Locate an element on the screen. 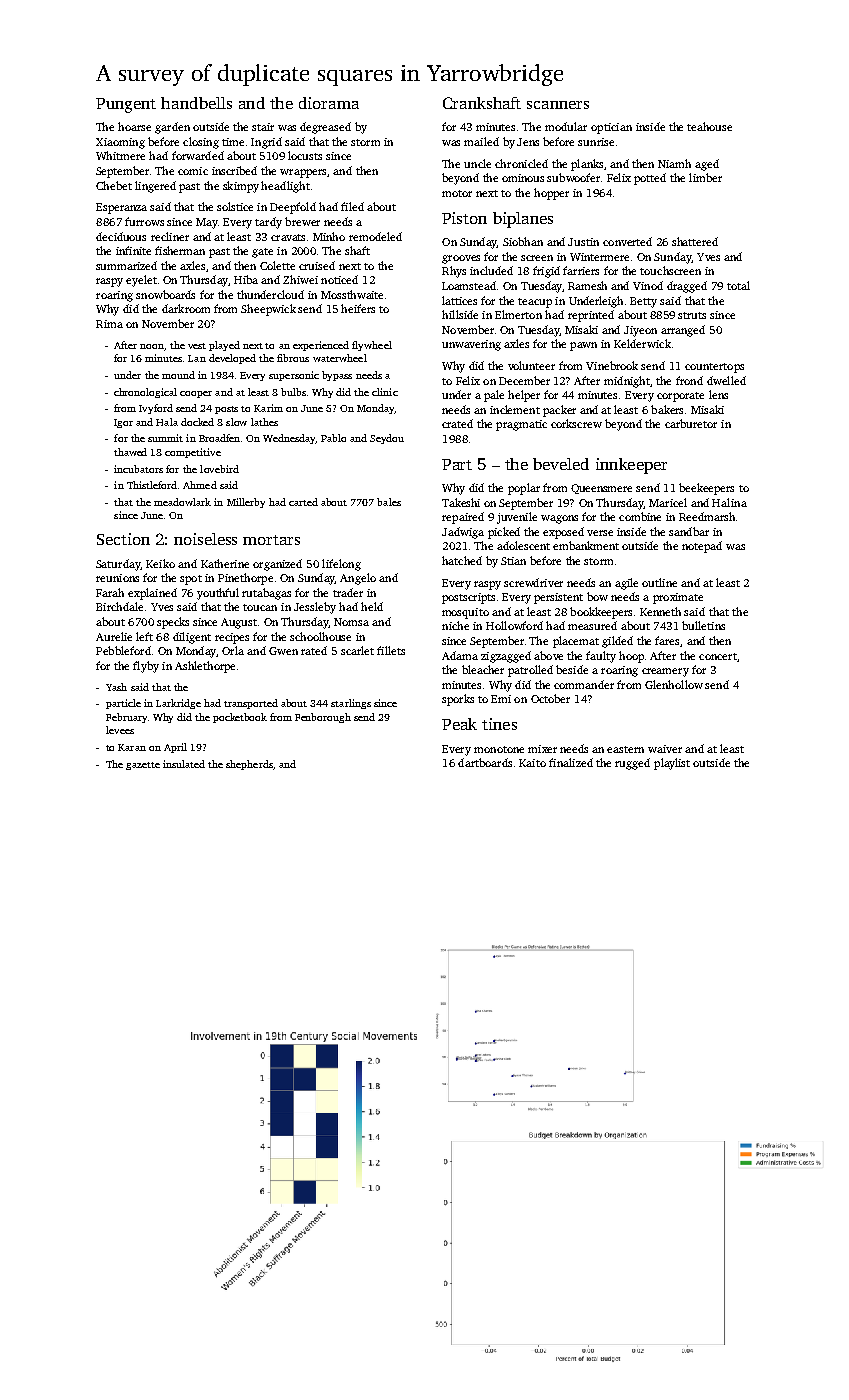 The width and height of the screenshot is (849, 1400). gazette is located at coordinates (143, 766).
